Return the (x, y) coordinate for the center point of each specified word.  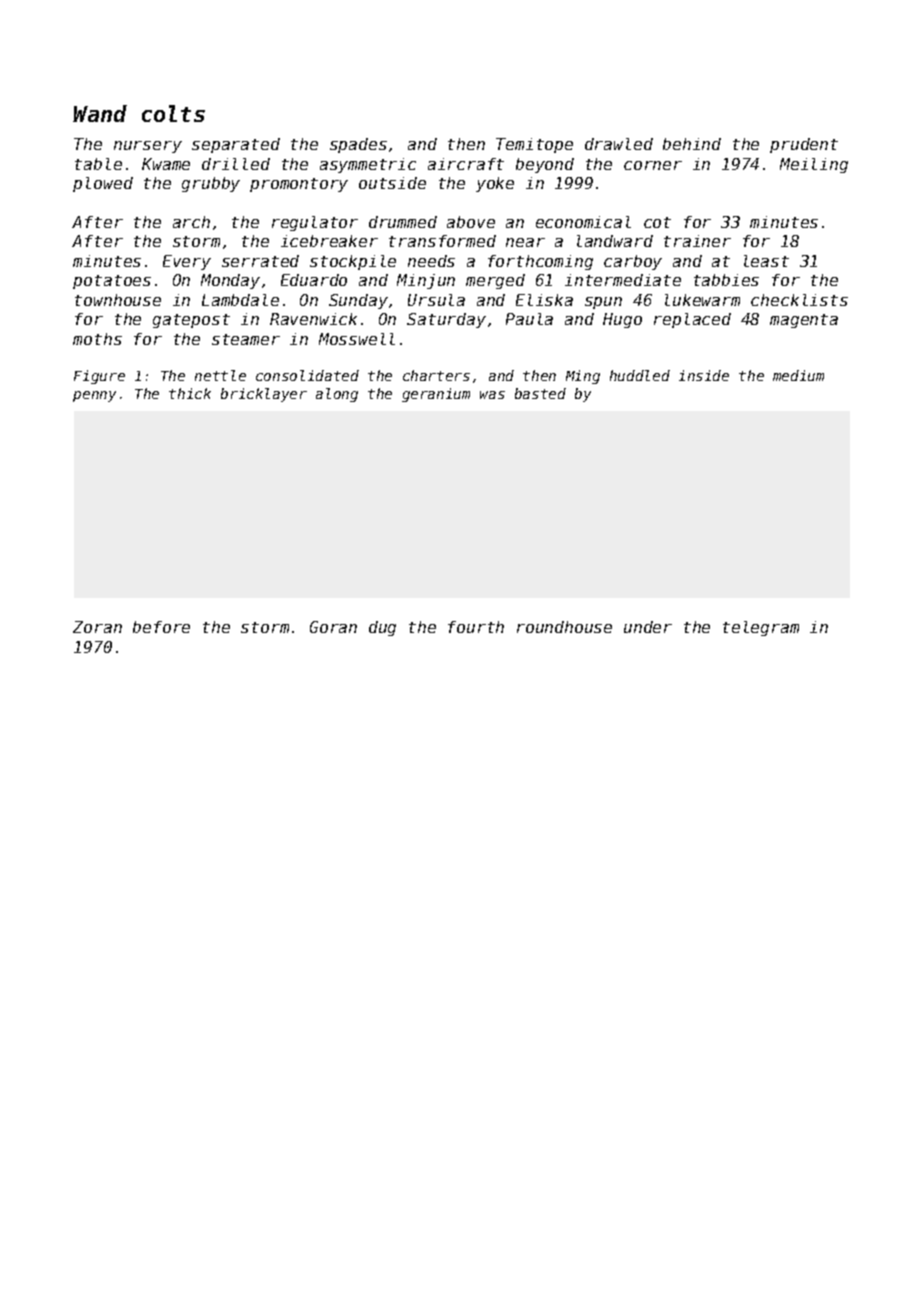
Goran (333, 627)
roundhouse (564, 627)
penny (94, 396)
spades (358, 145)
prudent (804, 145)
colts (173, 113)
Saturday (446, 320)
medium (798, 375)
